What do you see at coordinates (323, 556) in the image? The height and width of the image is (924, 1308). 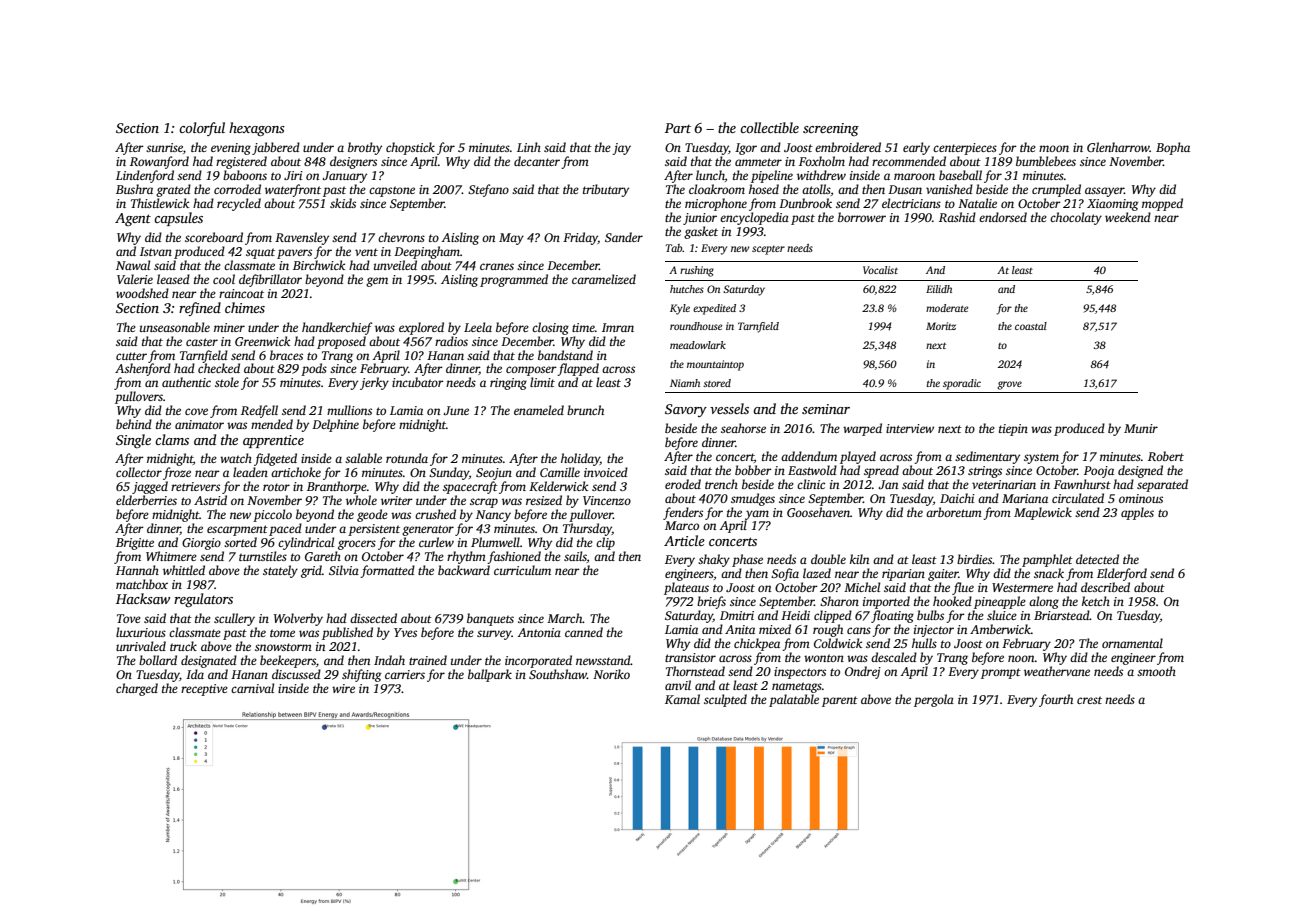 I see `Gareth` at bounding box center [323, 556].
